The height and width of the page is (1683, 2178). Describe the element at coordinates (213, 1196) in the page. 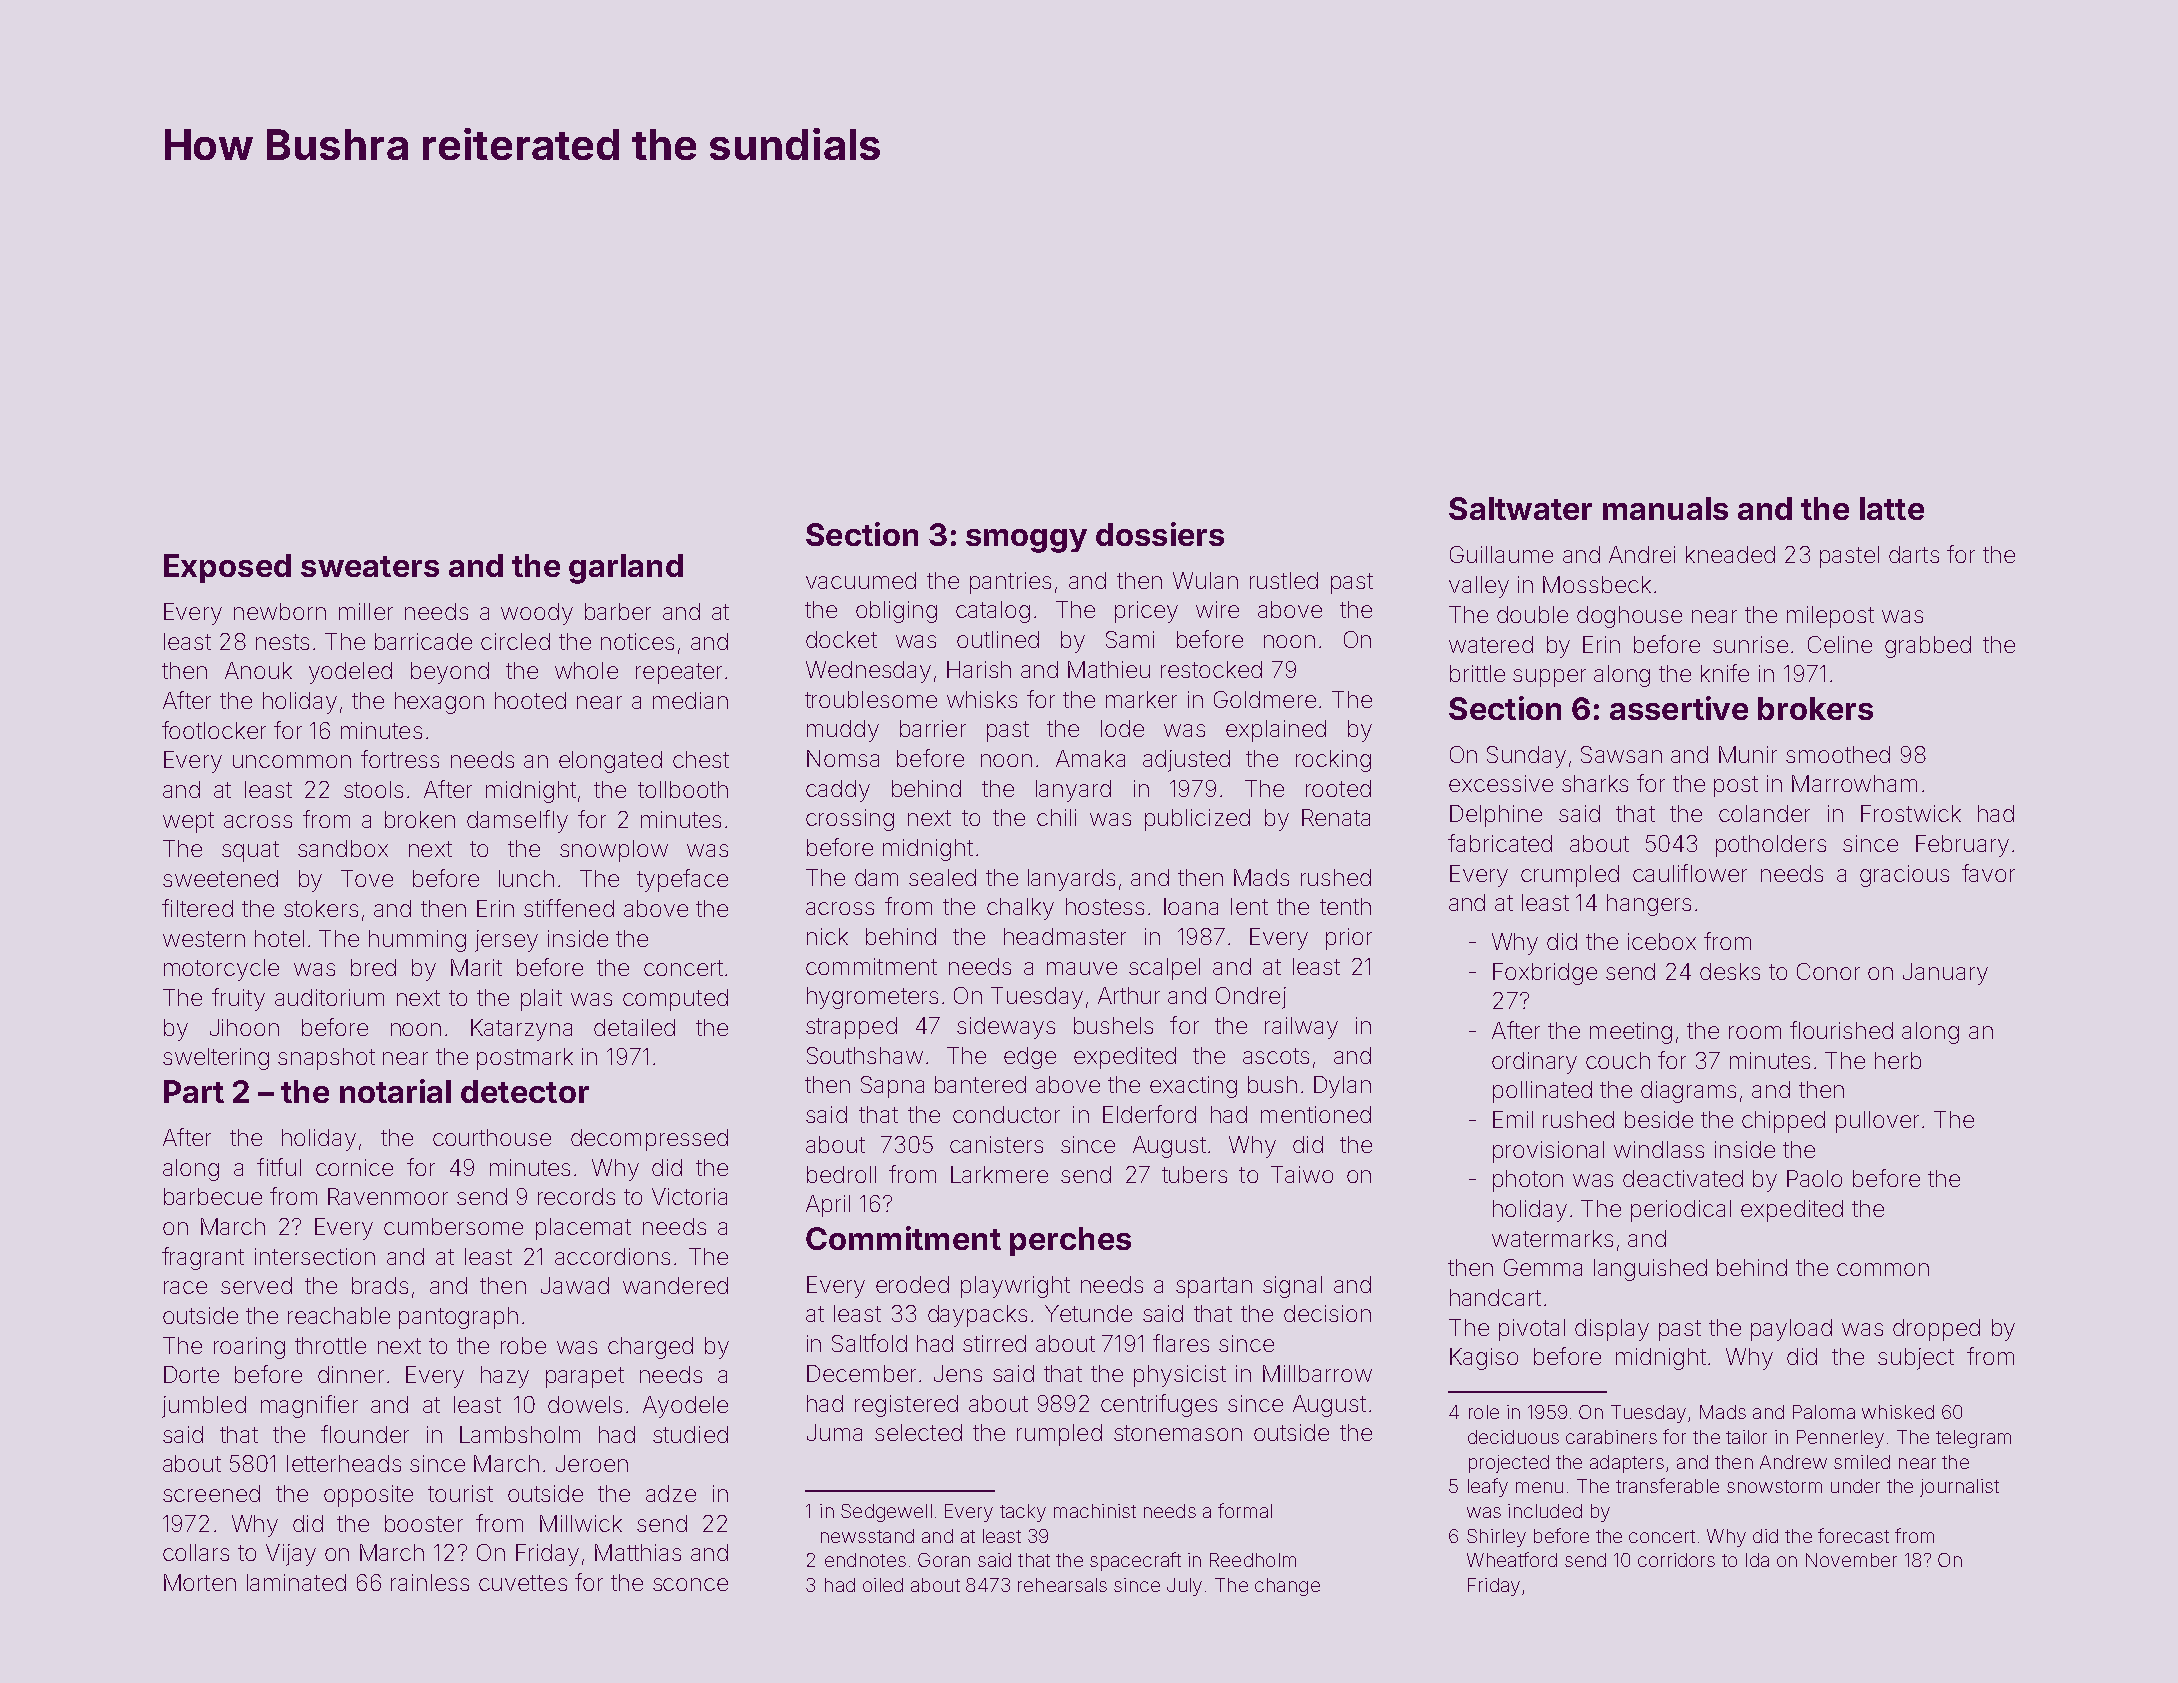

I see `barbecue` at that location.
